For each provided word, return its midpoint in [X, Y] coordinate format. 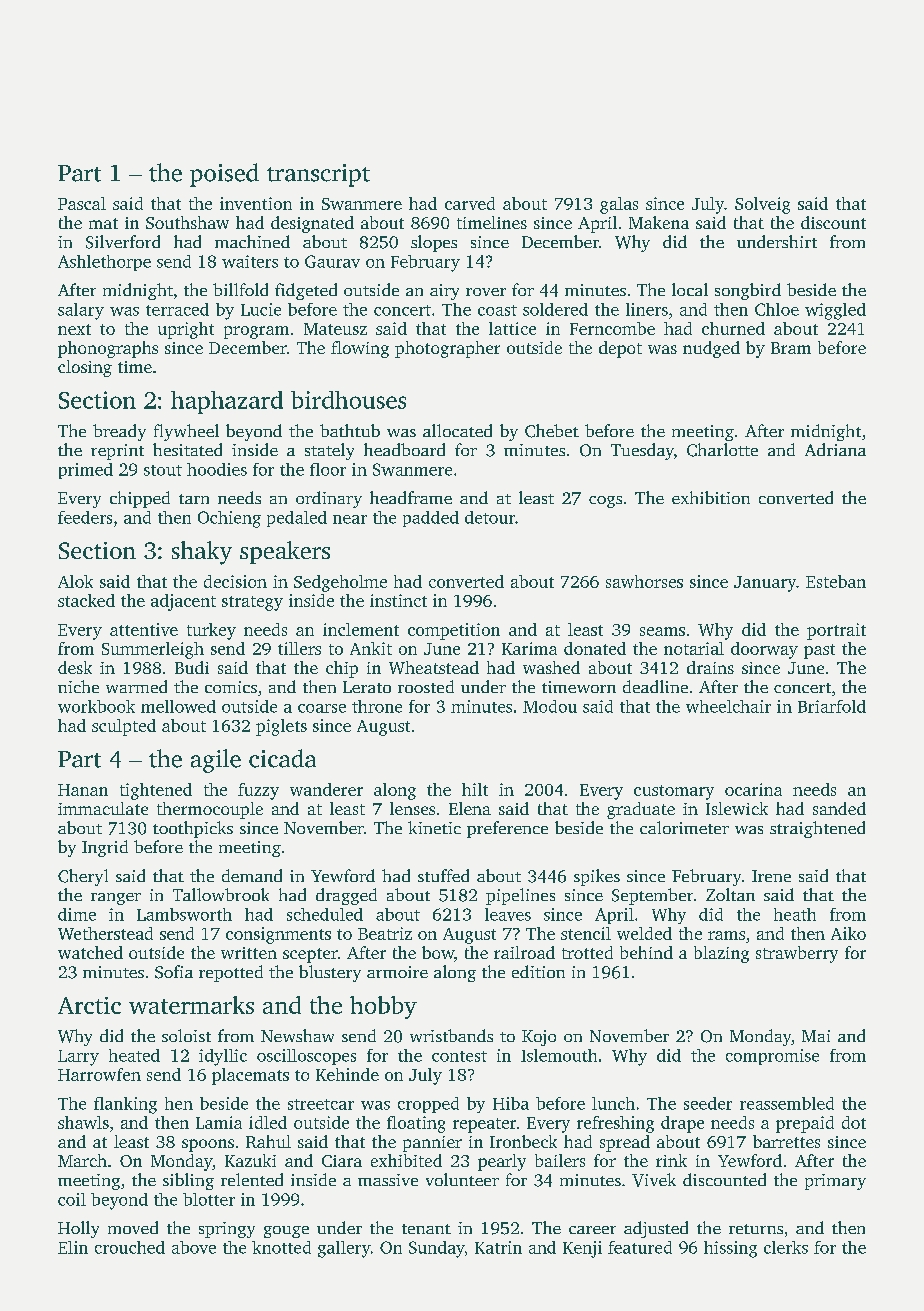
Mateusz [335, 329]
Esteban [836, 581]
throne [377, 706]
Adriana [835, 449]
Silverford [123, 242]
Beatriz [385, 933]
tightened [156, 791]
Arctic [89, 1005]
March [82, 1160]
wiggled [835, 311]
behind [646, 952]
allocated [457, 430]
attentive [144, 629]
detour [490, 517]
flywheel [186, 432]
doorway [764, 650]
